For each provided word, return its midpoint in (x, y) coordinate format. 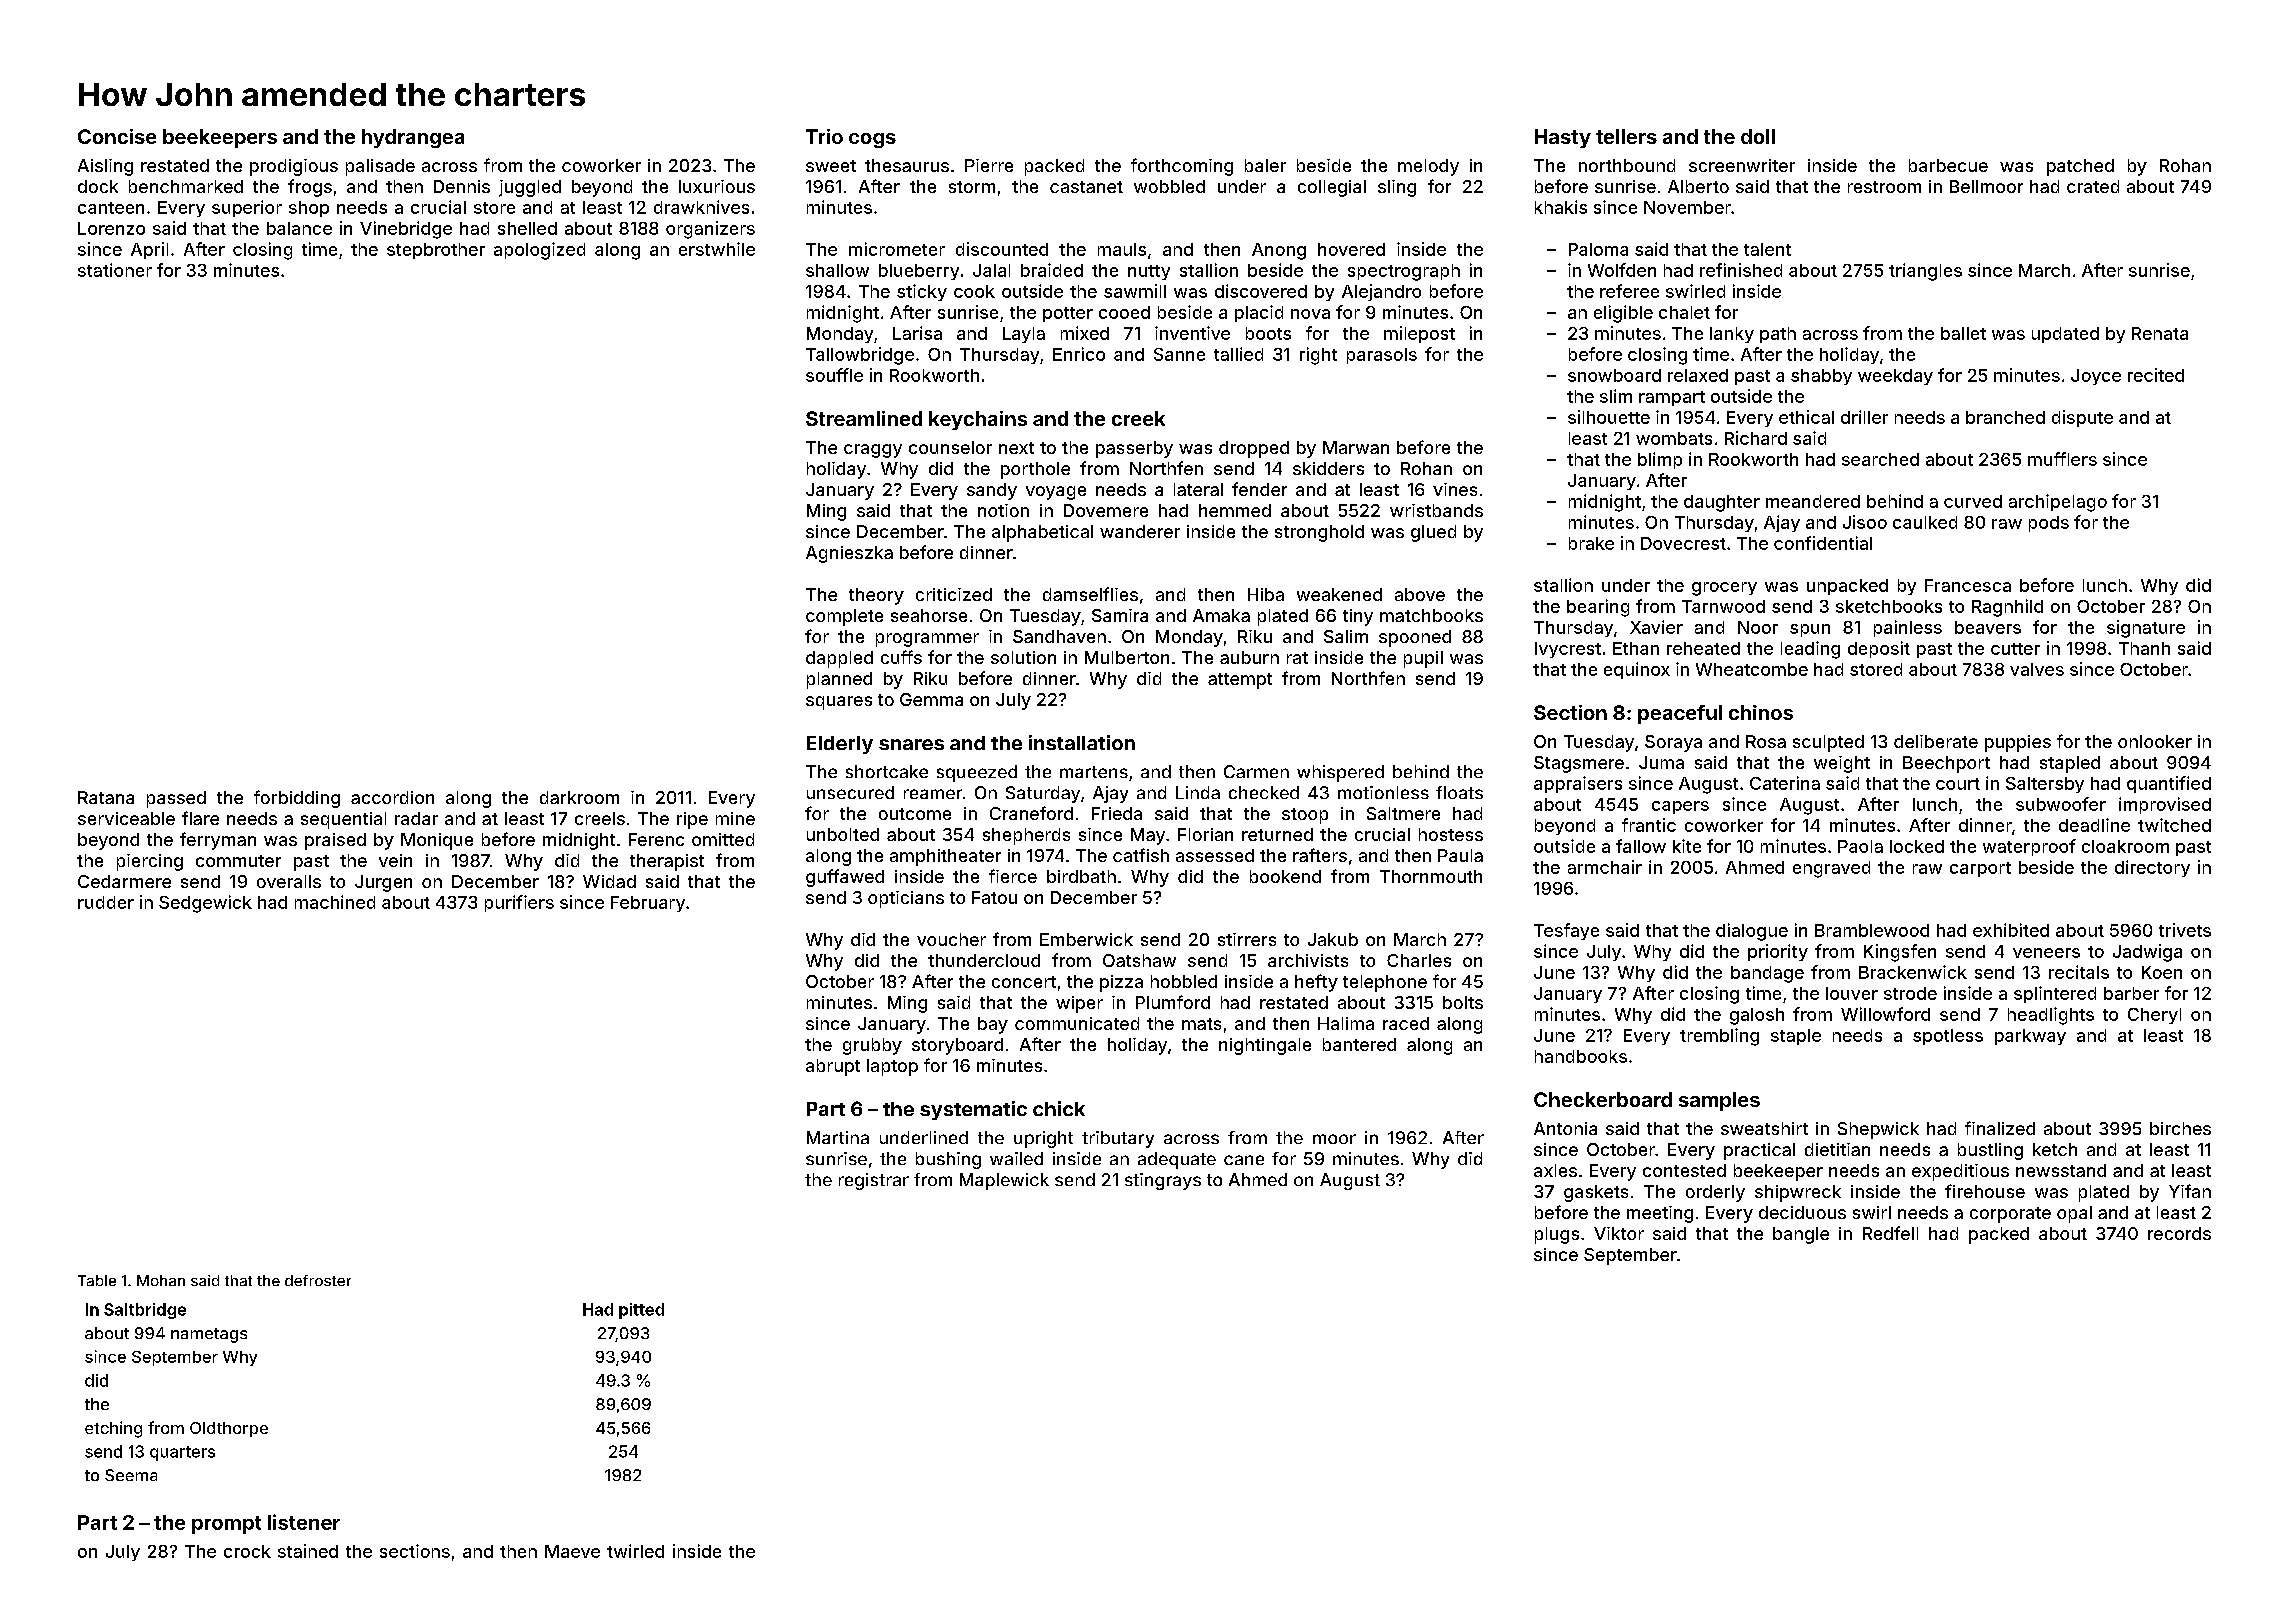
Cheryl (2154, 1016)
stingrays (1163, 1181)
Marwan (1356, 447)
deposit (1879, 649)
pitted (641, 1311)
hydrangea (413, 138)
